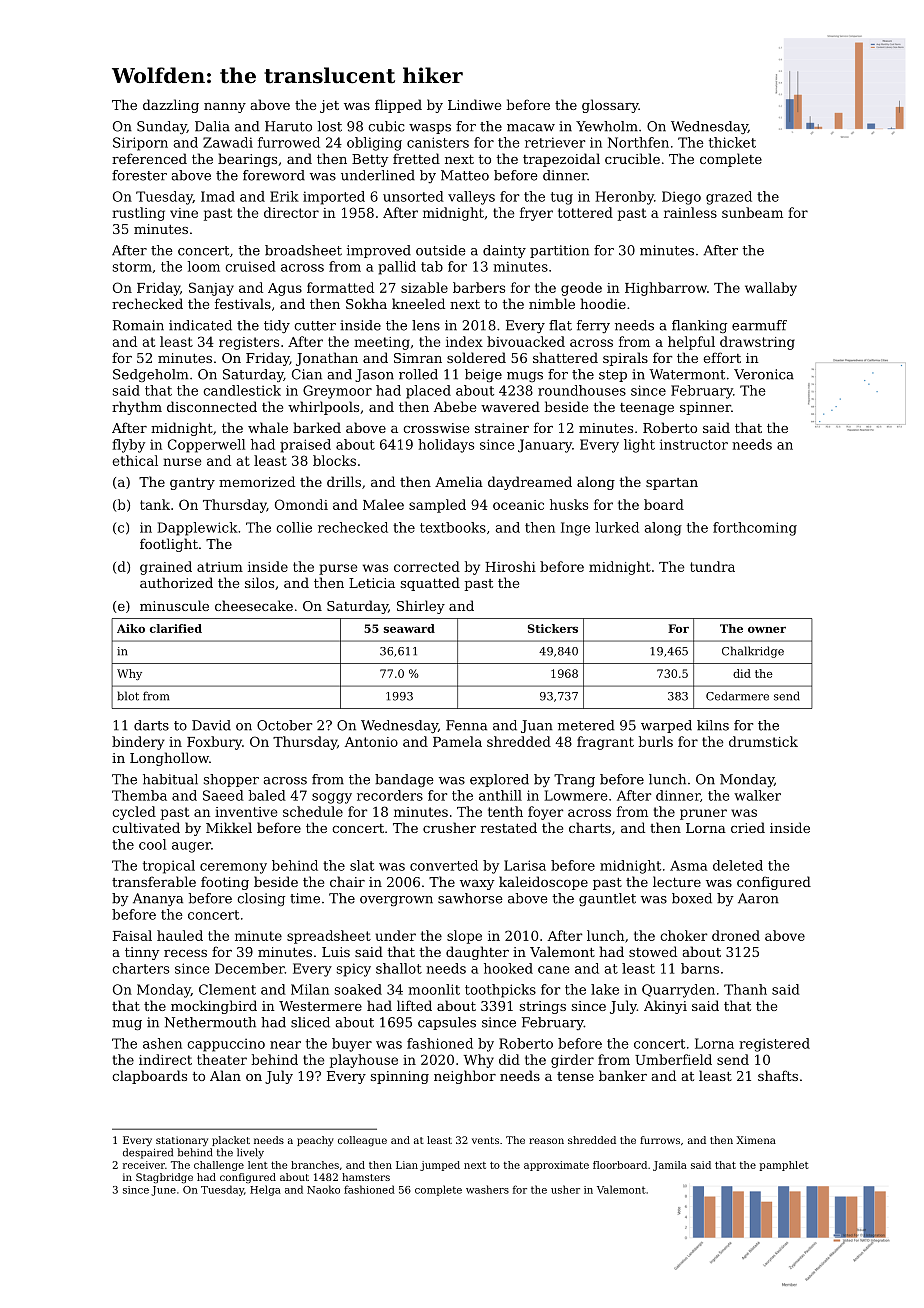  I want to click on thicket, so click(732, 142).
